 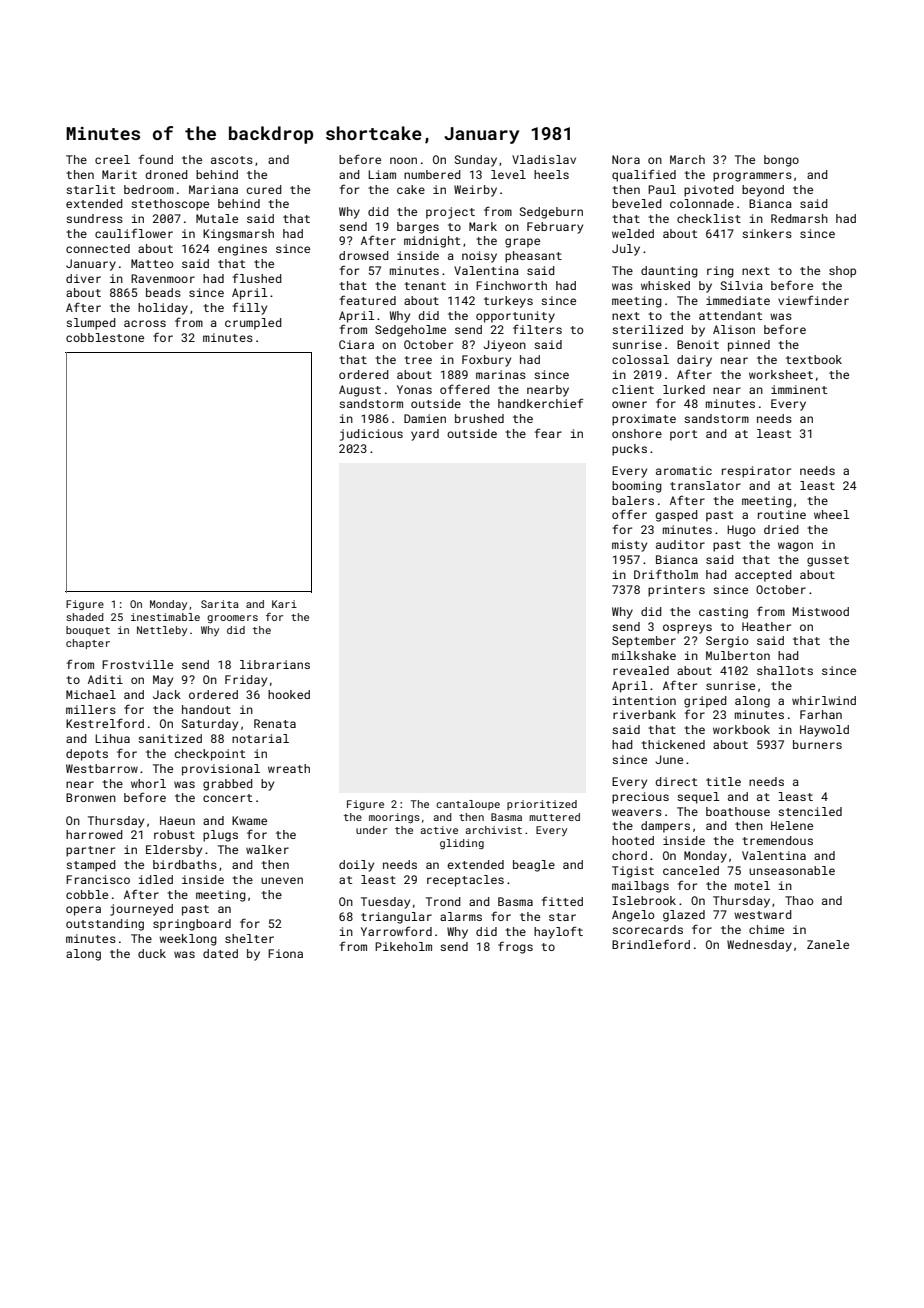 I want to click on found, so click(x=156, y=159).
